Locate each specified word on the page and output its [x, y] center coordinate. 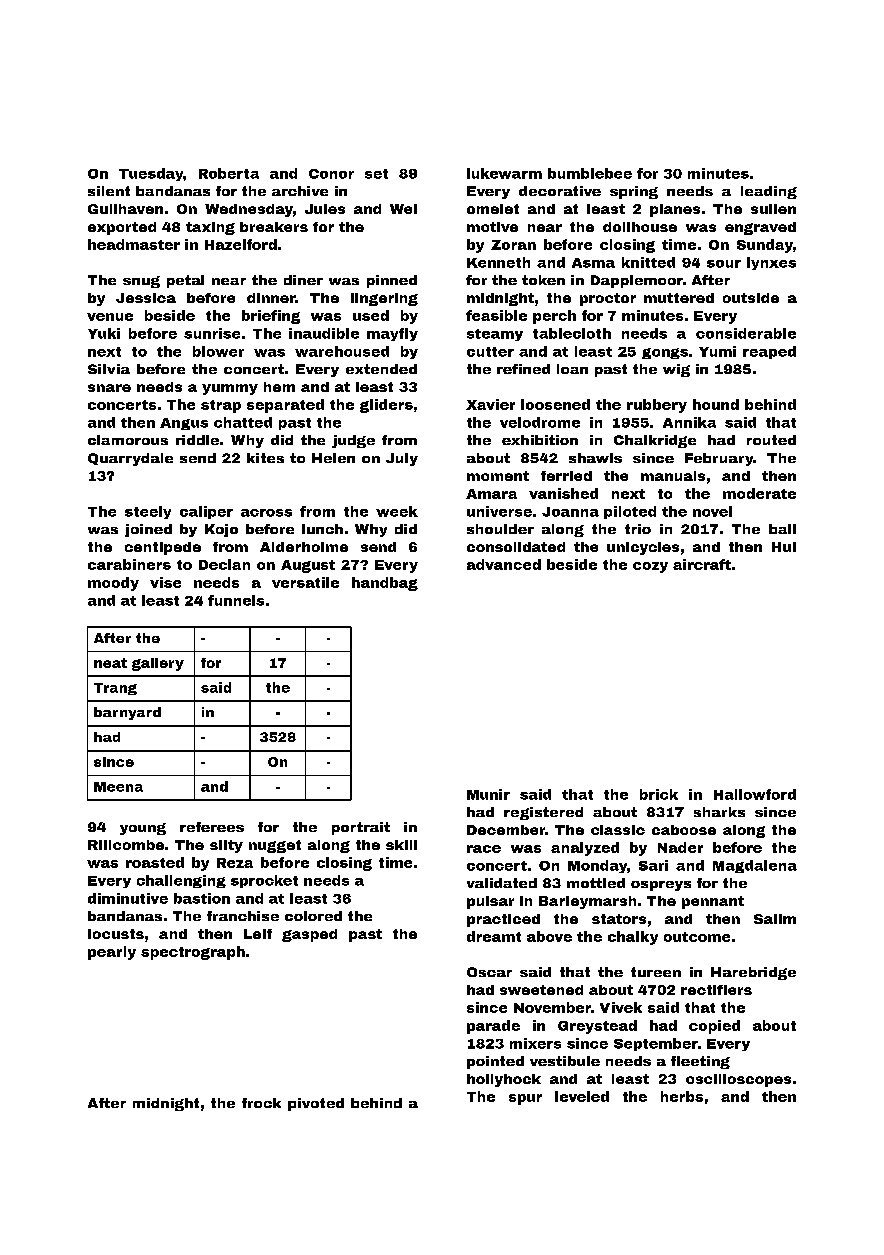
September [656, 1044]
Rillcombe [126, 845]
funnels [236, 600]
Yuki [104, 333]
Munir [488, 794]
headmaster [134, 244]
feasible [496, 315]
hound [716, 404]
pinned [392, 281]
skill [401, 845]
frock [261, 1103]
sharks [719, 812]
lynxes [771, 263]
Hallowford [755, 794]
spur [525, 1099]
